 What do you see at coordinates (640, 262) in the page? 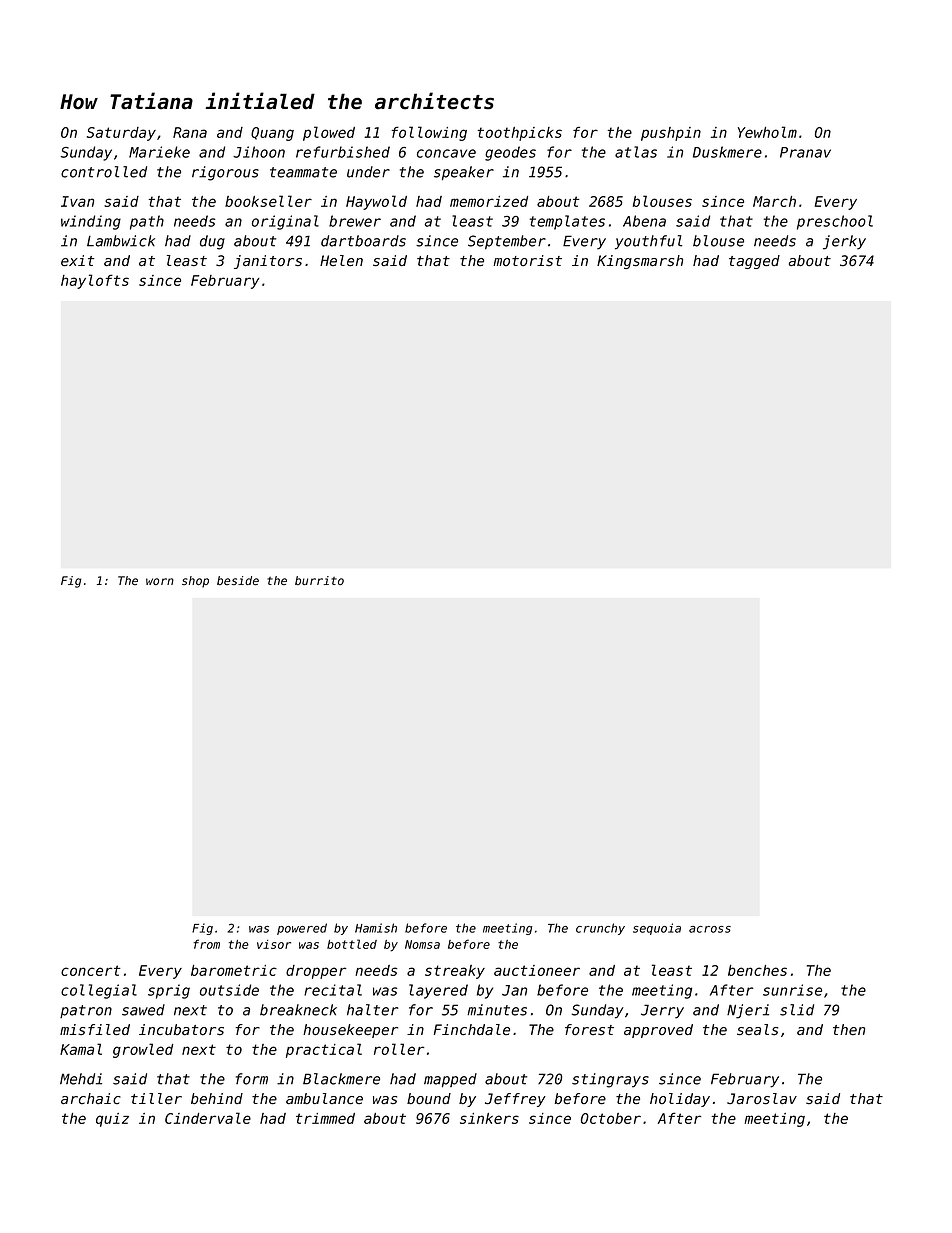
I see `Kingsmarsh` at bounding box center [640, 262].
